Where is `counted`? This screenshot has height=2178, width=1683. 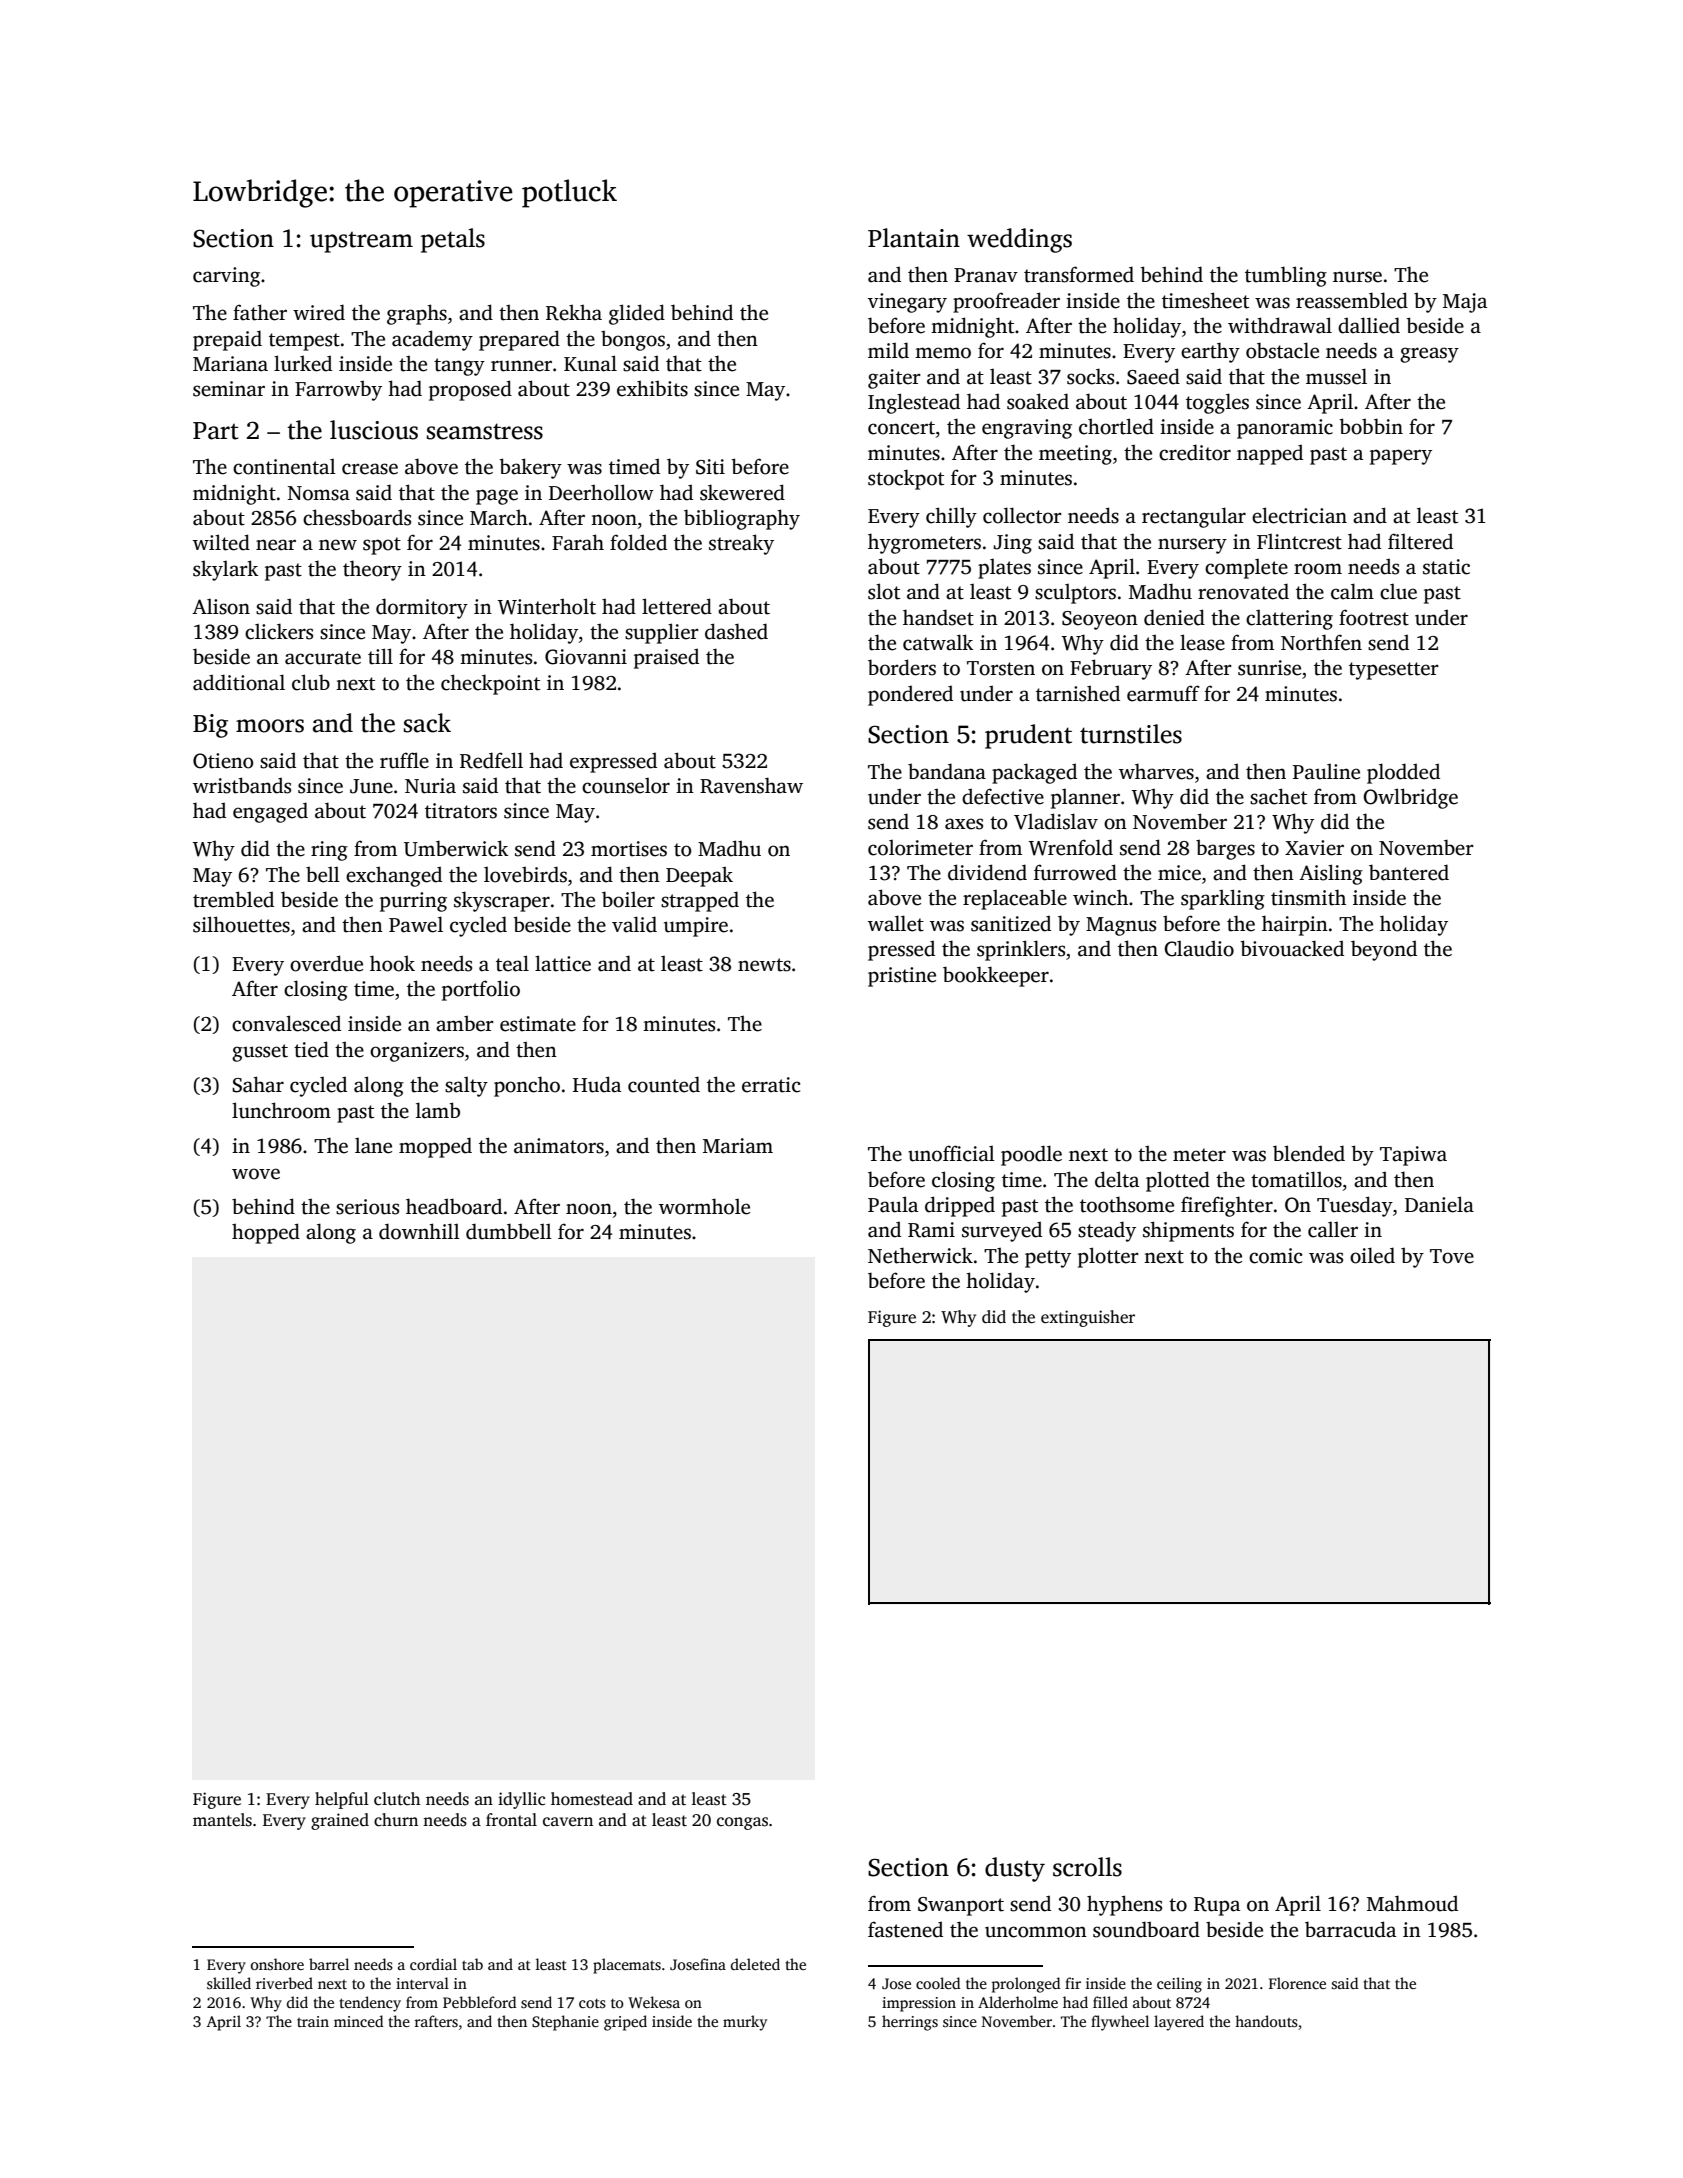 counted is located at coordinates (664, 1084).
